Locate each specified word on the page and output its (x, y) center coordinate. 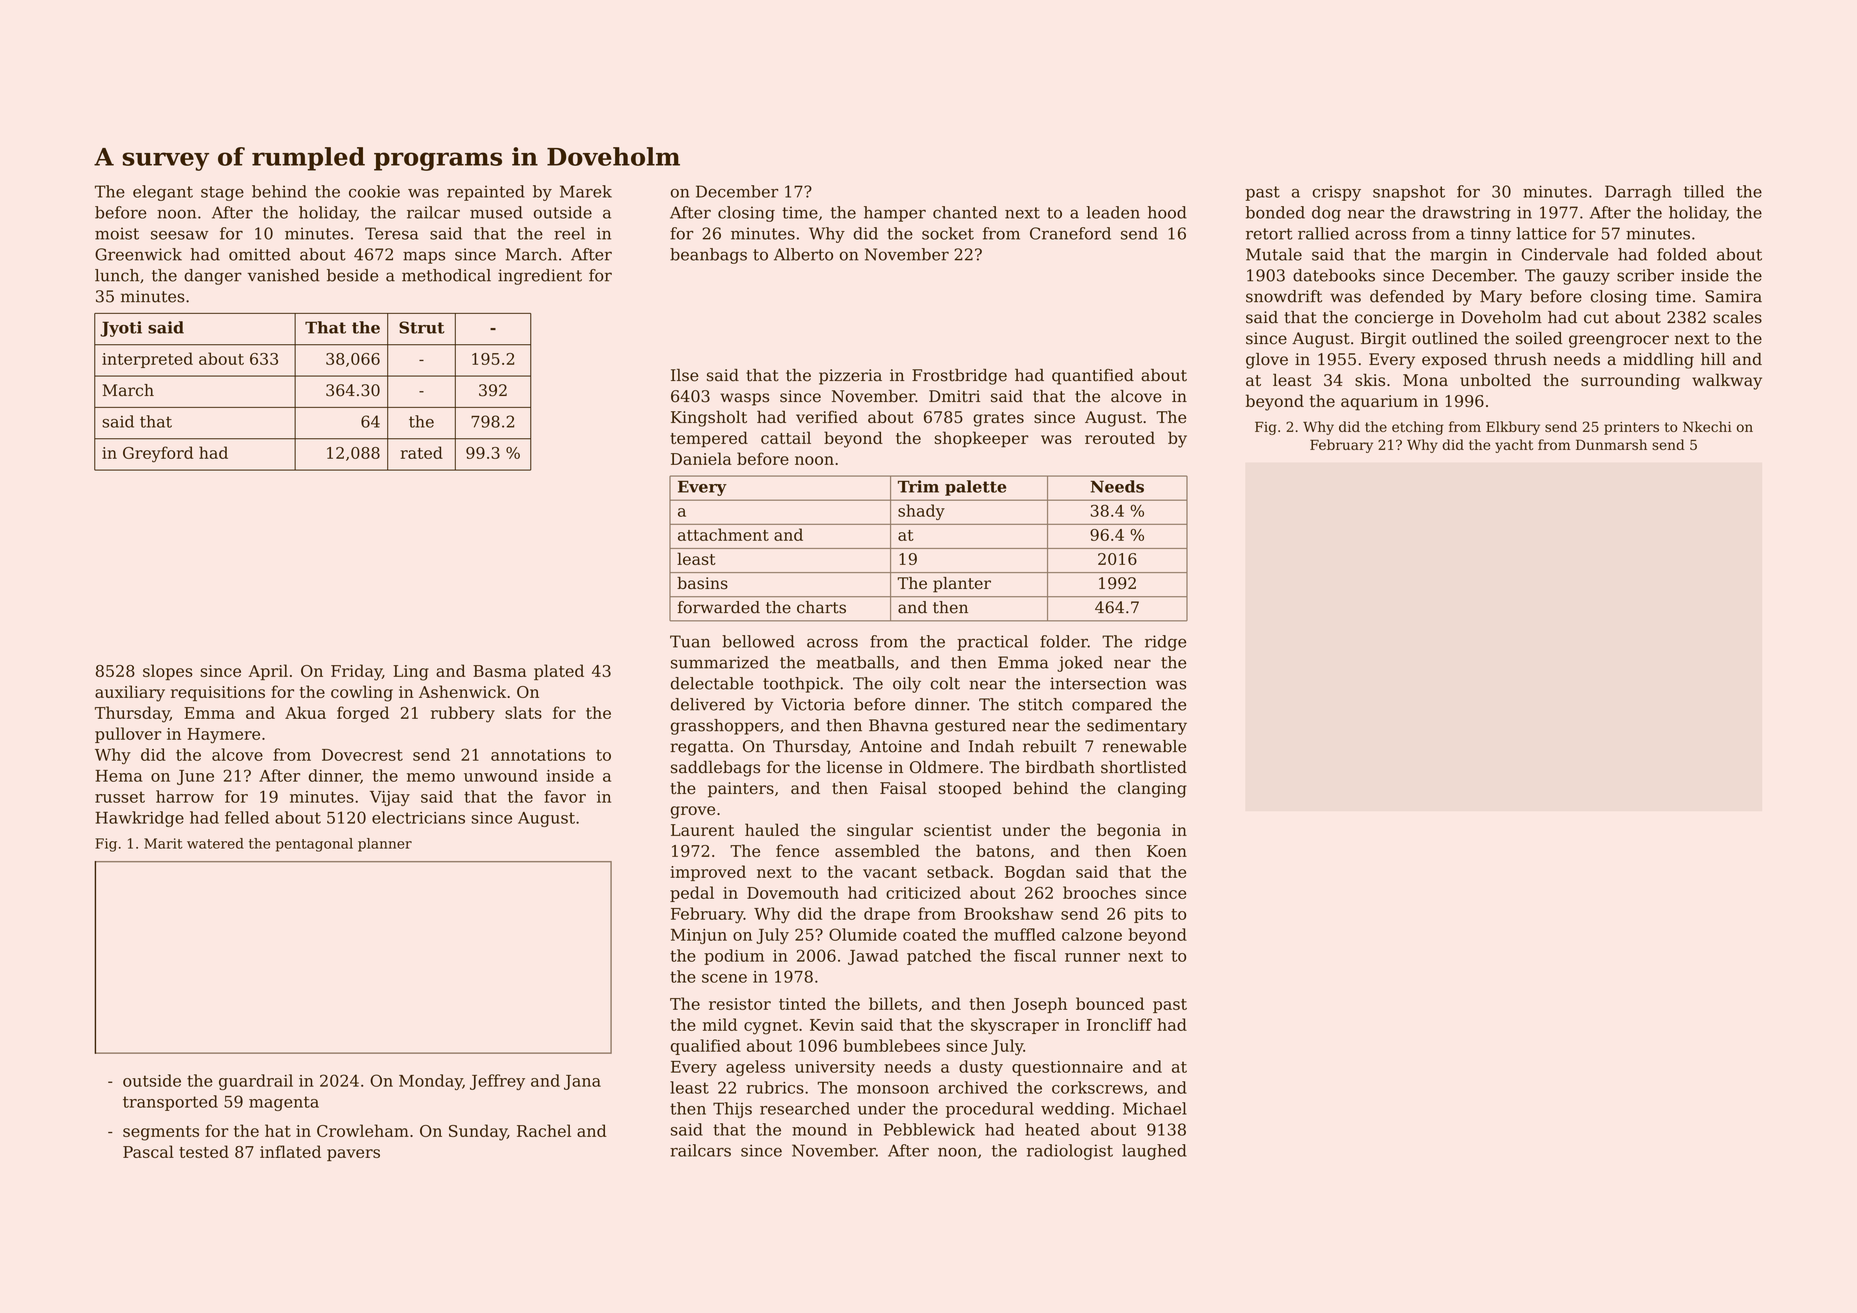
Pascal (148, 1151)
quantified (1093, 377)
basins (702, 583)
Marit (163, 843)
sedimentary (1137, 727)
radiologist (1070, 1152)
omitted (260, 254)
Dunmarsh (1611, 444)
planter (962, 585)
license (854, 767)
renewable (1144, 746)
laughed (1154, 1152)
